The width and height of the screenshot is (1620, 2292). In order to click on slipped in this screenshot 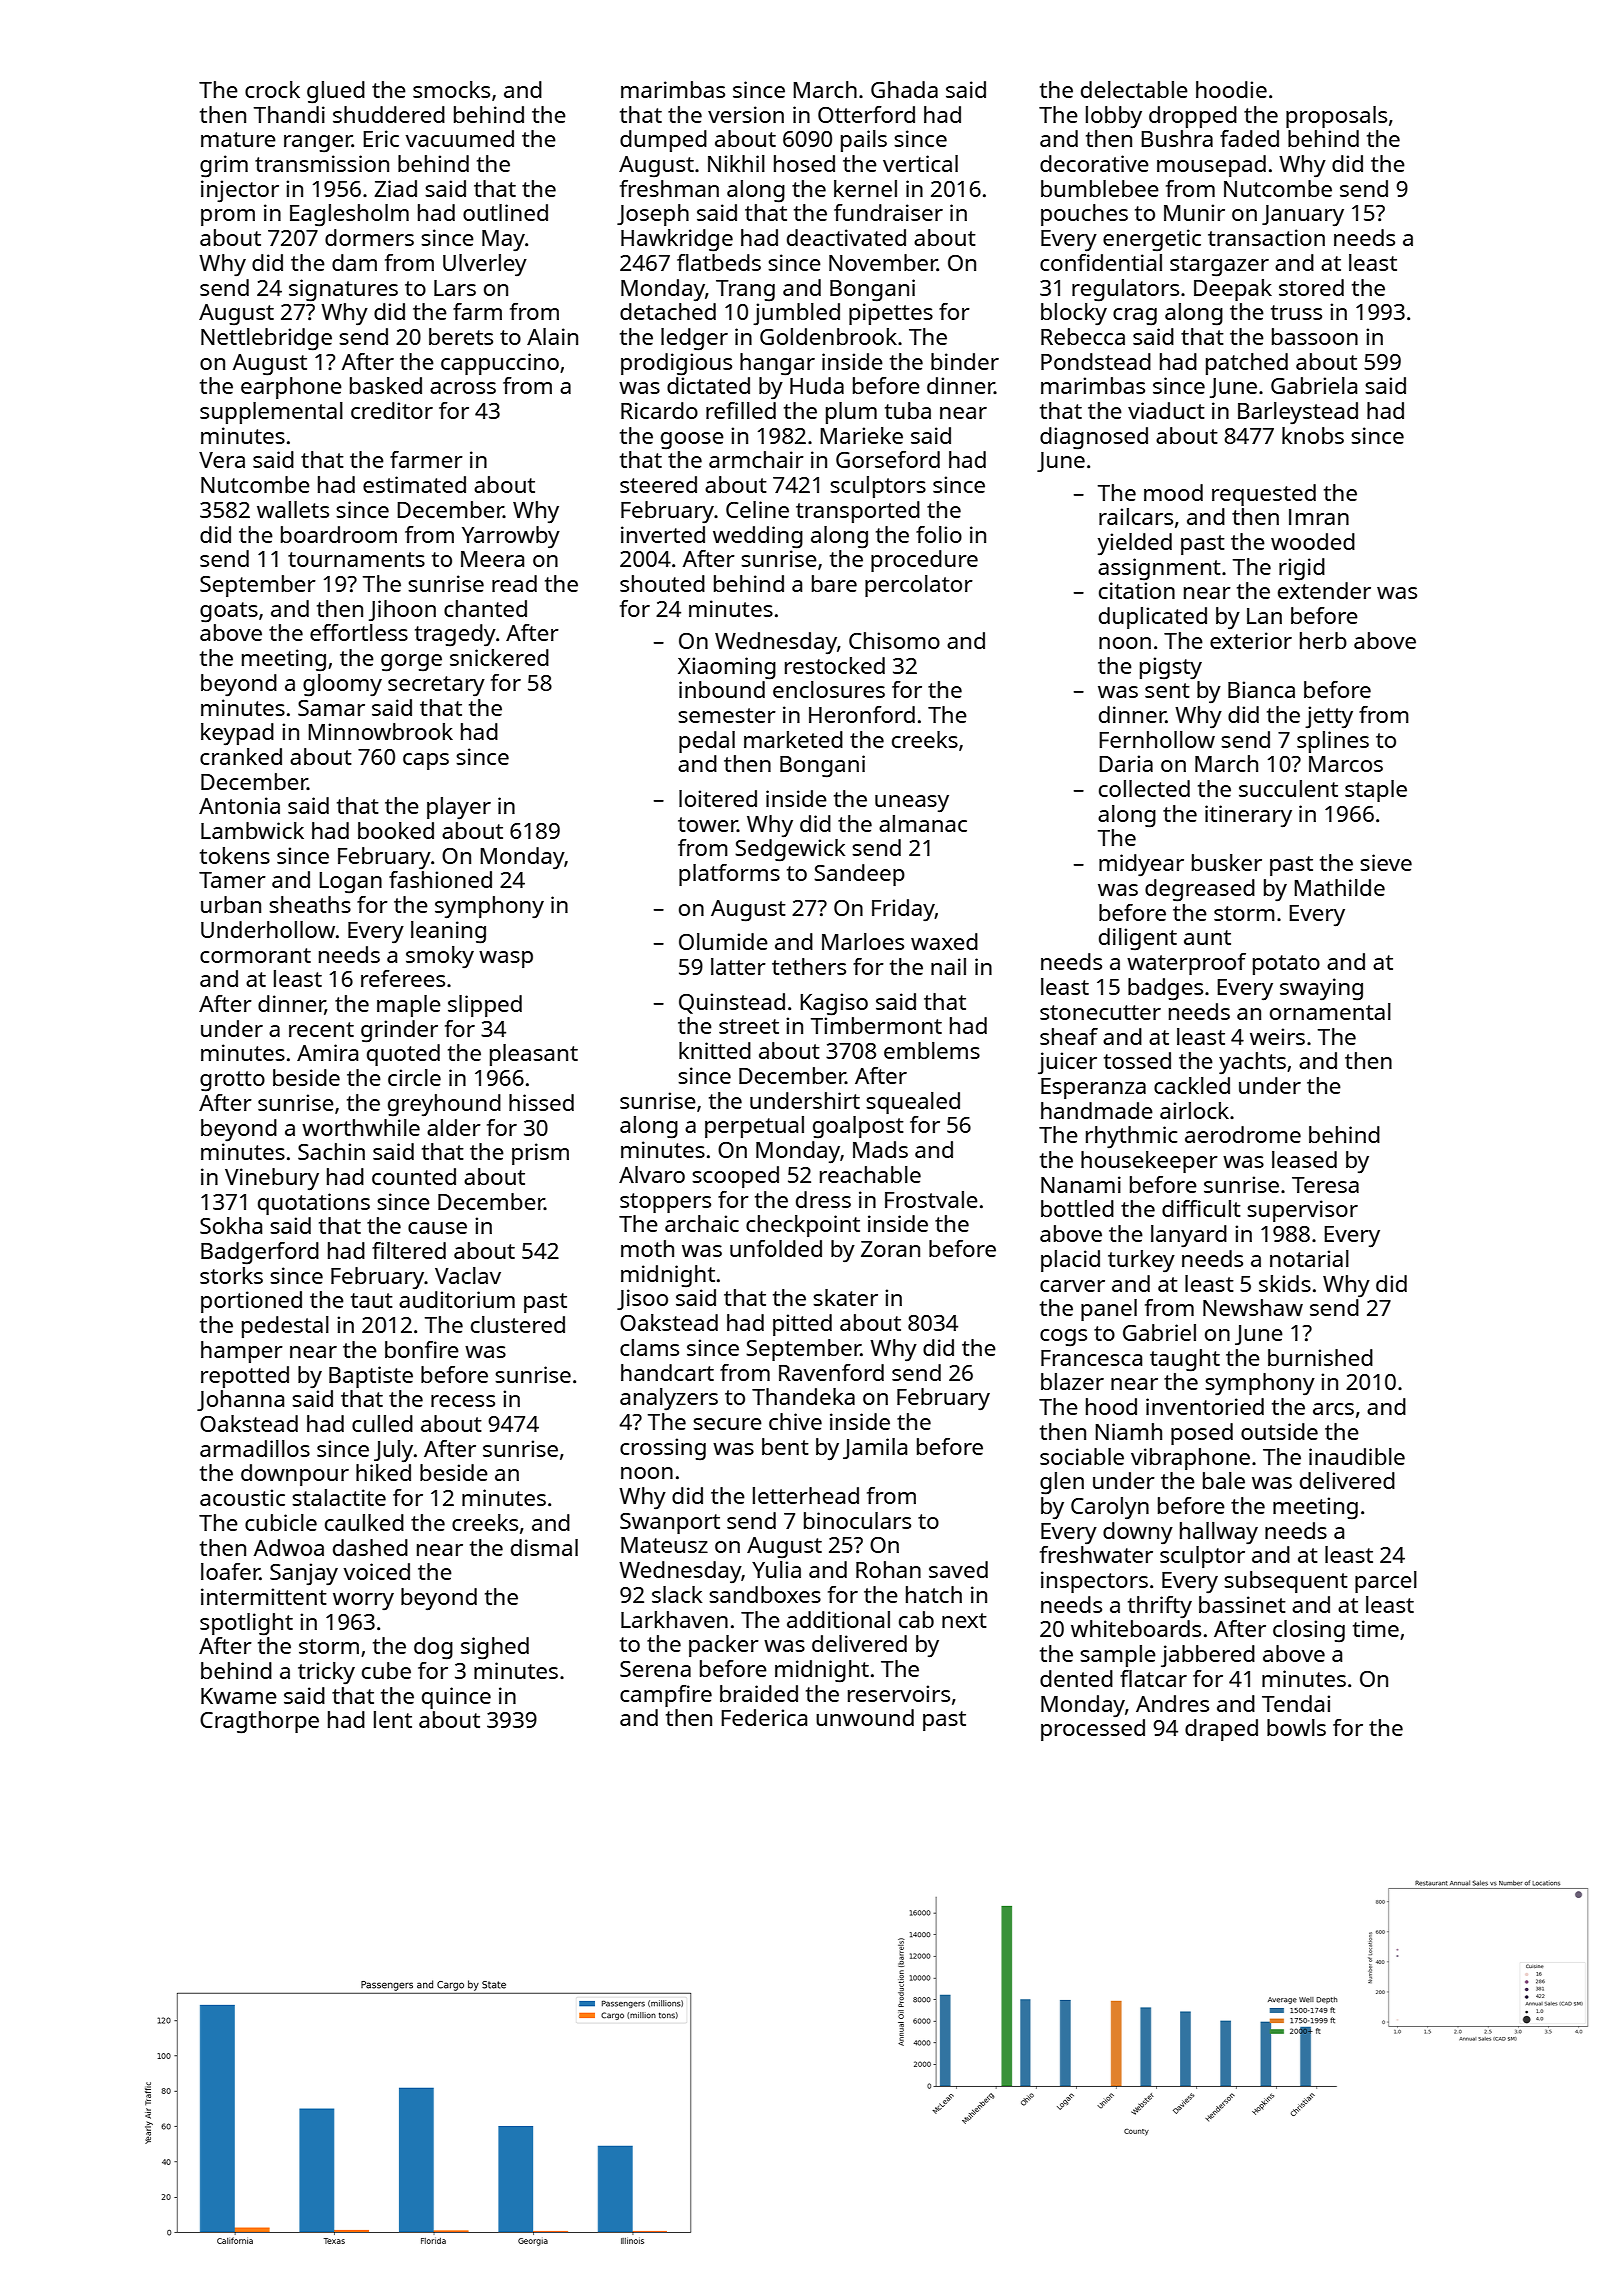, I will do `click(485, 1006)`.
